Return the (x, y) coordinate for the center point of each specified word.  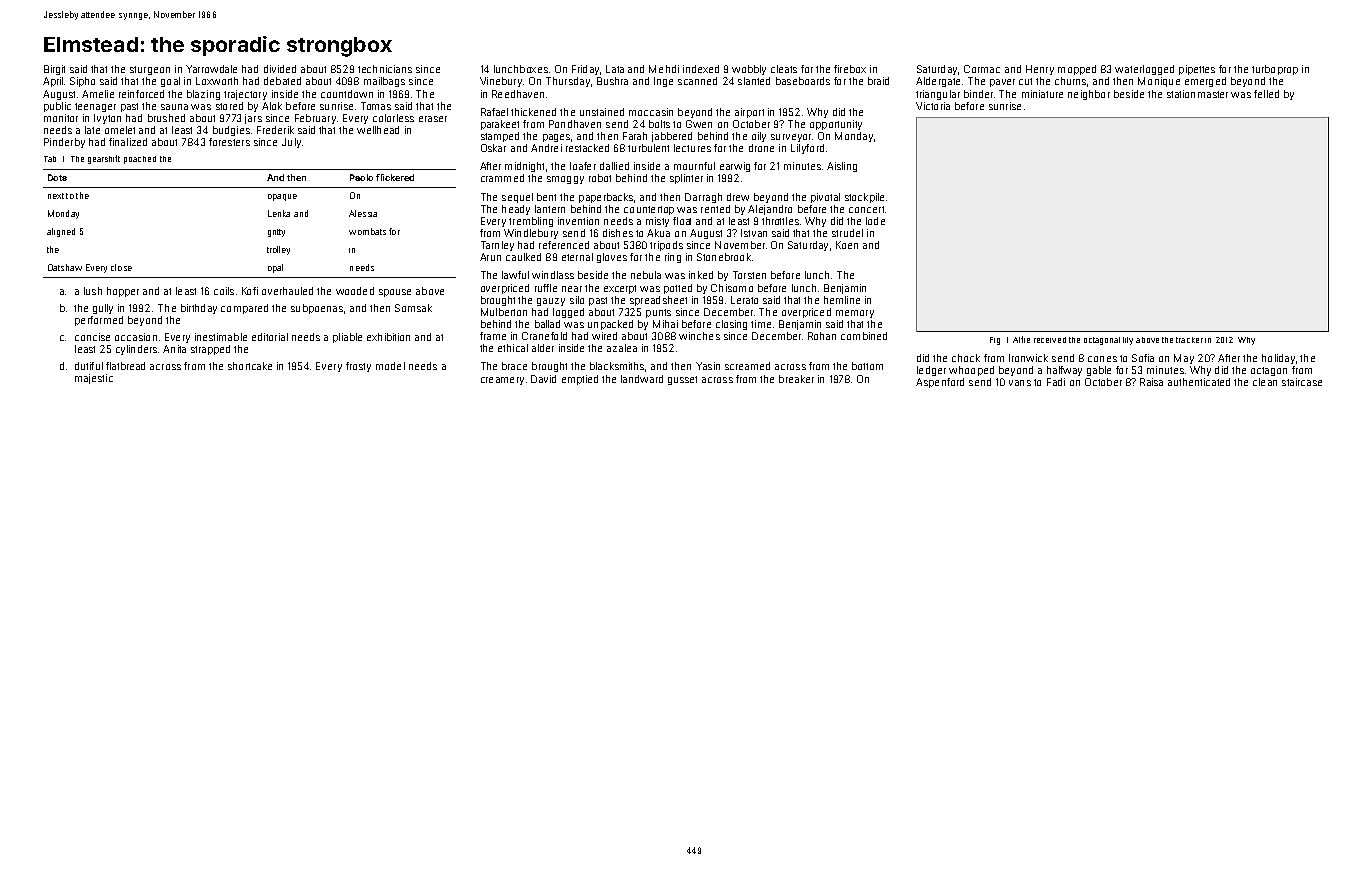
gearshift (104, 159)
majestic (94, 379)
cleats (784, 69)
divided (280, 69)
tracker (1189, 340)
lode (875, 221)
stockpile (864, 198)
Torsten (749, 275)
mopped (1077, 70)
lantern (550, 209)
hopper (123, 292)
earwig (735, 167)
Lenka (279, 213)
